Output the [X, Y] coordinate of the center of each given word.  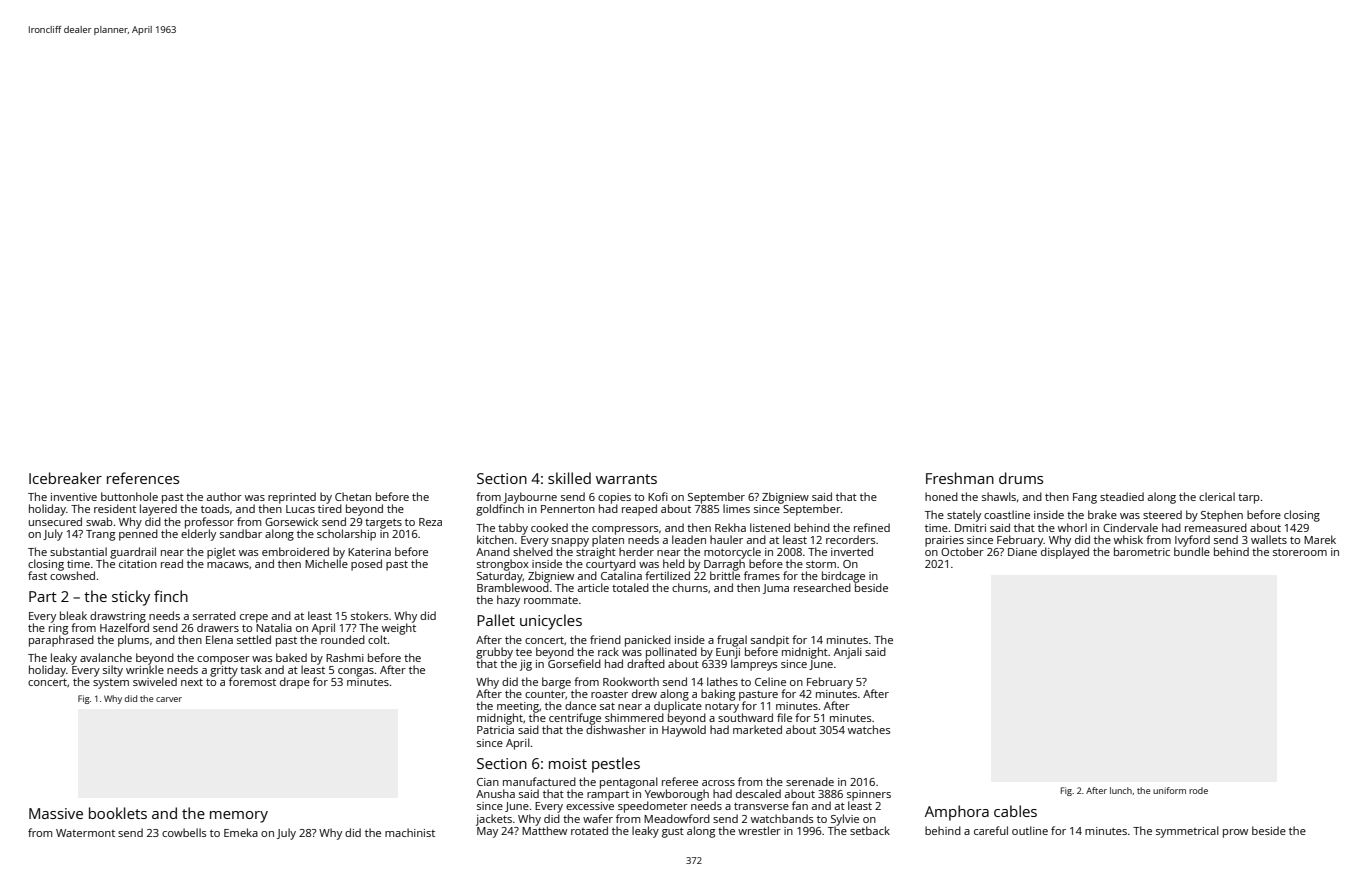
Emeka [241, 832]
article [593, 587]
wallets [1269, 539]
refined [872, 527]
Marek [1320, 539]
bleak [73, 615]
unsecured [55, 521]
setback [870, 830]
